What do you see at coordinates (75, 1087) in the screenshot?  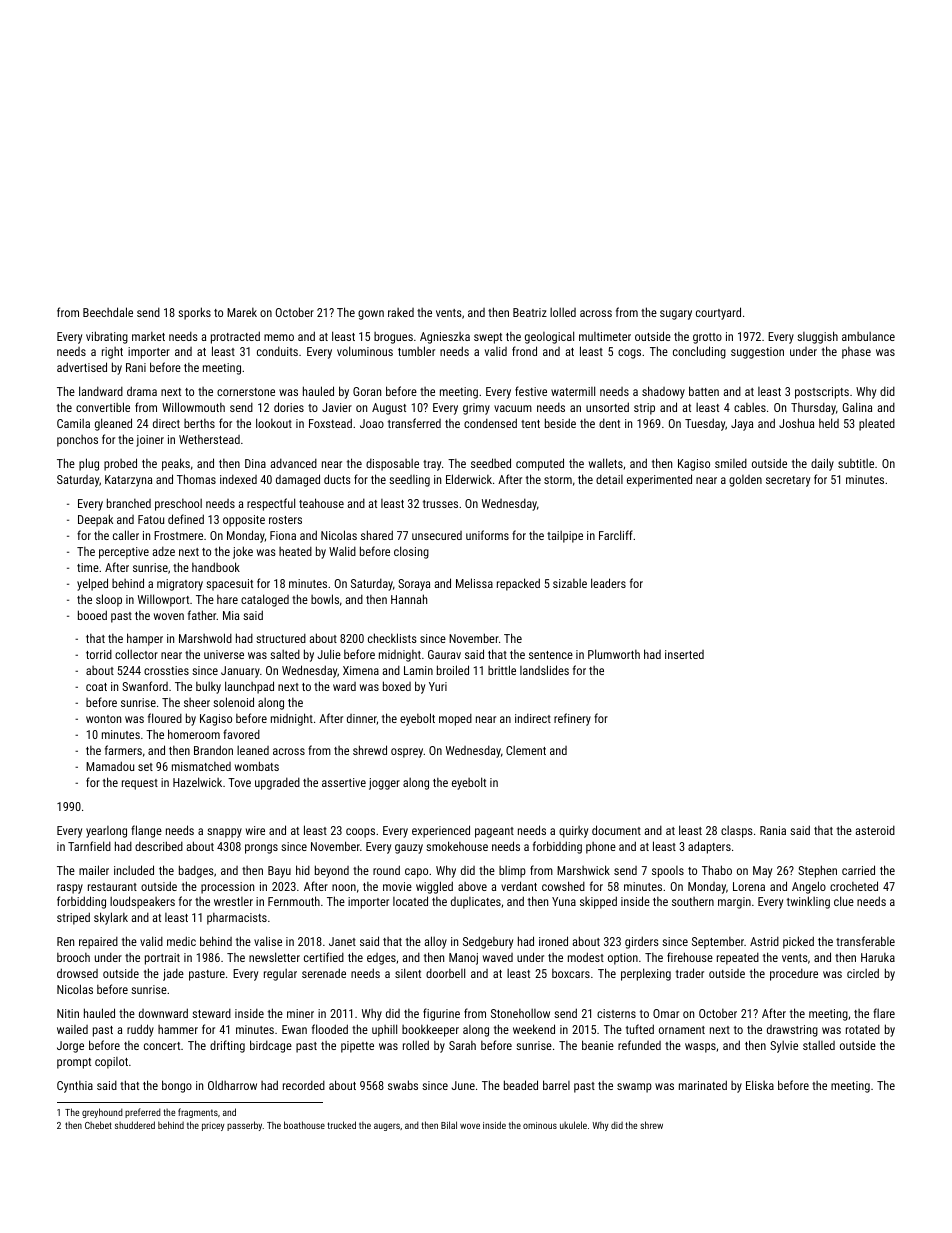 I see `Cynthia` at bounding box center [75, 1087].
